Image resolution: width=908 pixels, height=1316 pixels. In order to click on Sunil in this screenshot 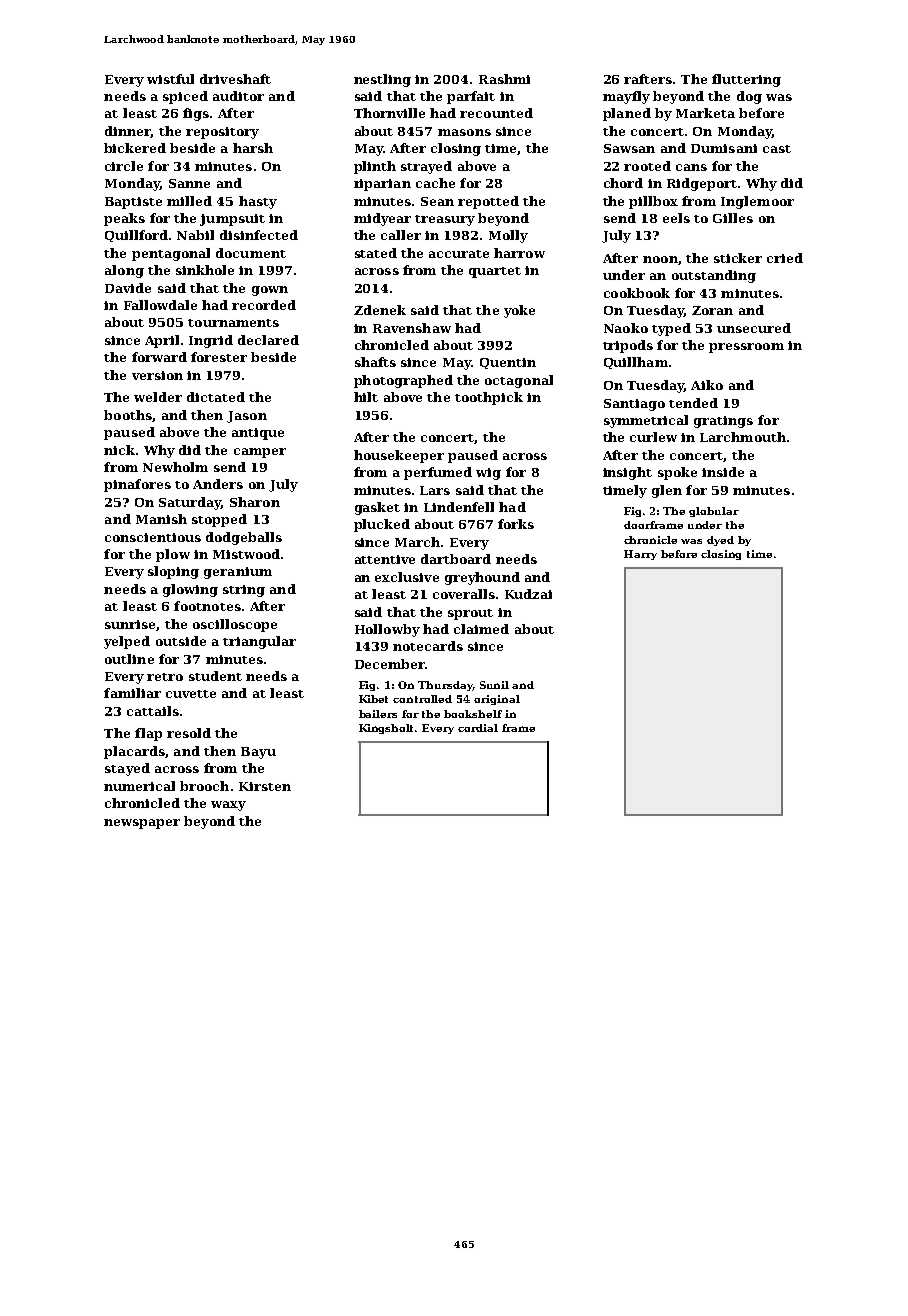, I will do `click(494, 685)`.
